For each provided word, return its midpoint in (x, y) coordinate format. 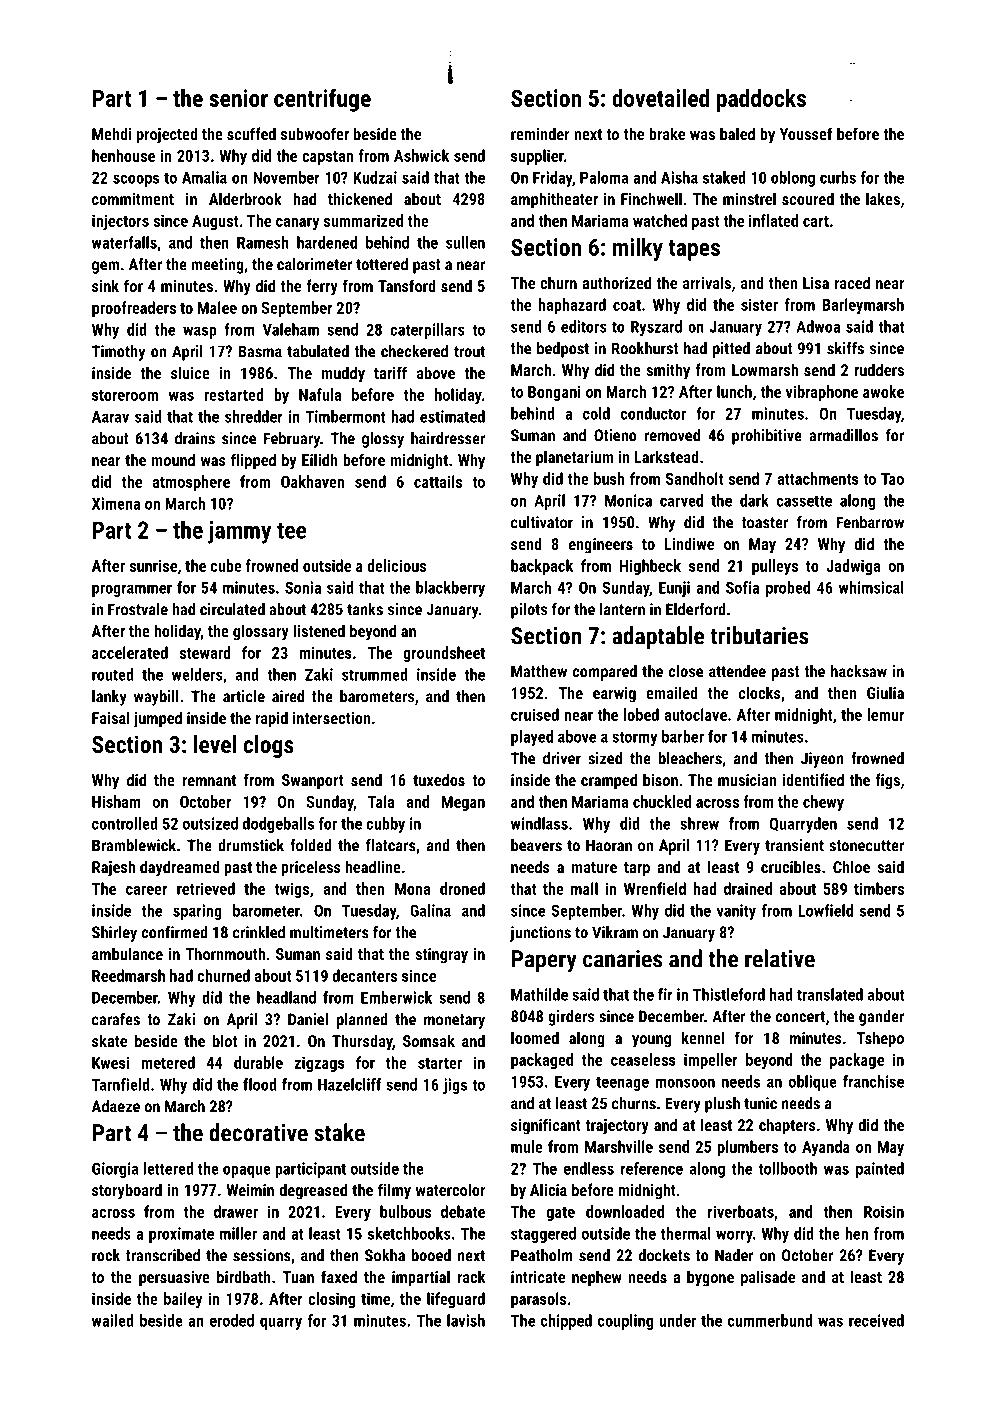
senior (238, 98)
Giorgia (115, 1170)
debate (463, 1211)
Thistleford (729, 994)
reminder (540, 133)
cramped (609, 781)
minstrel (749, 198)
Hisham (116, 801)
